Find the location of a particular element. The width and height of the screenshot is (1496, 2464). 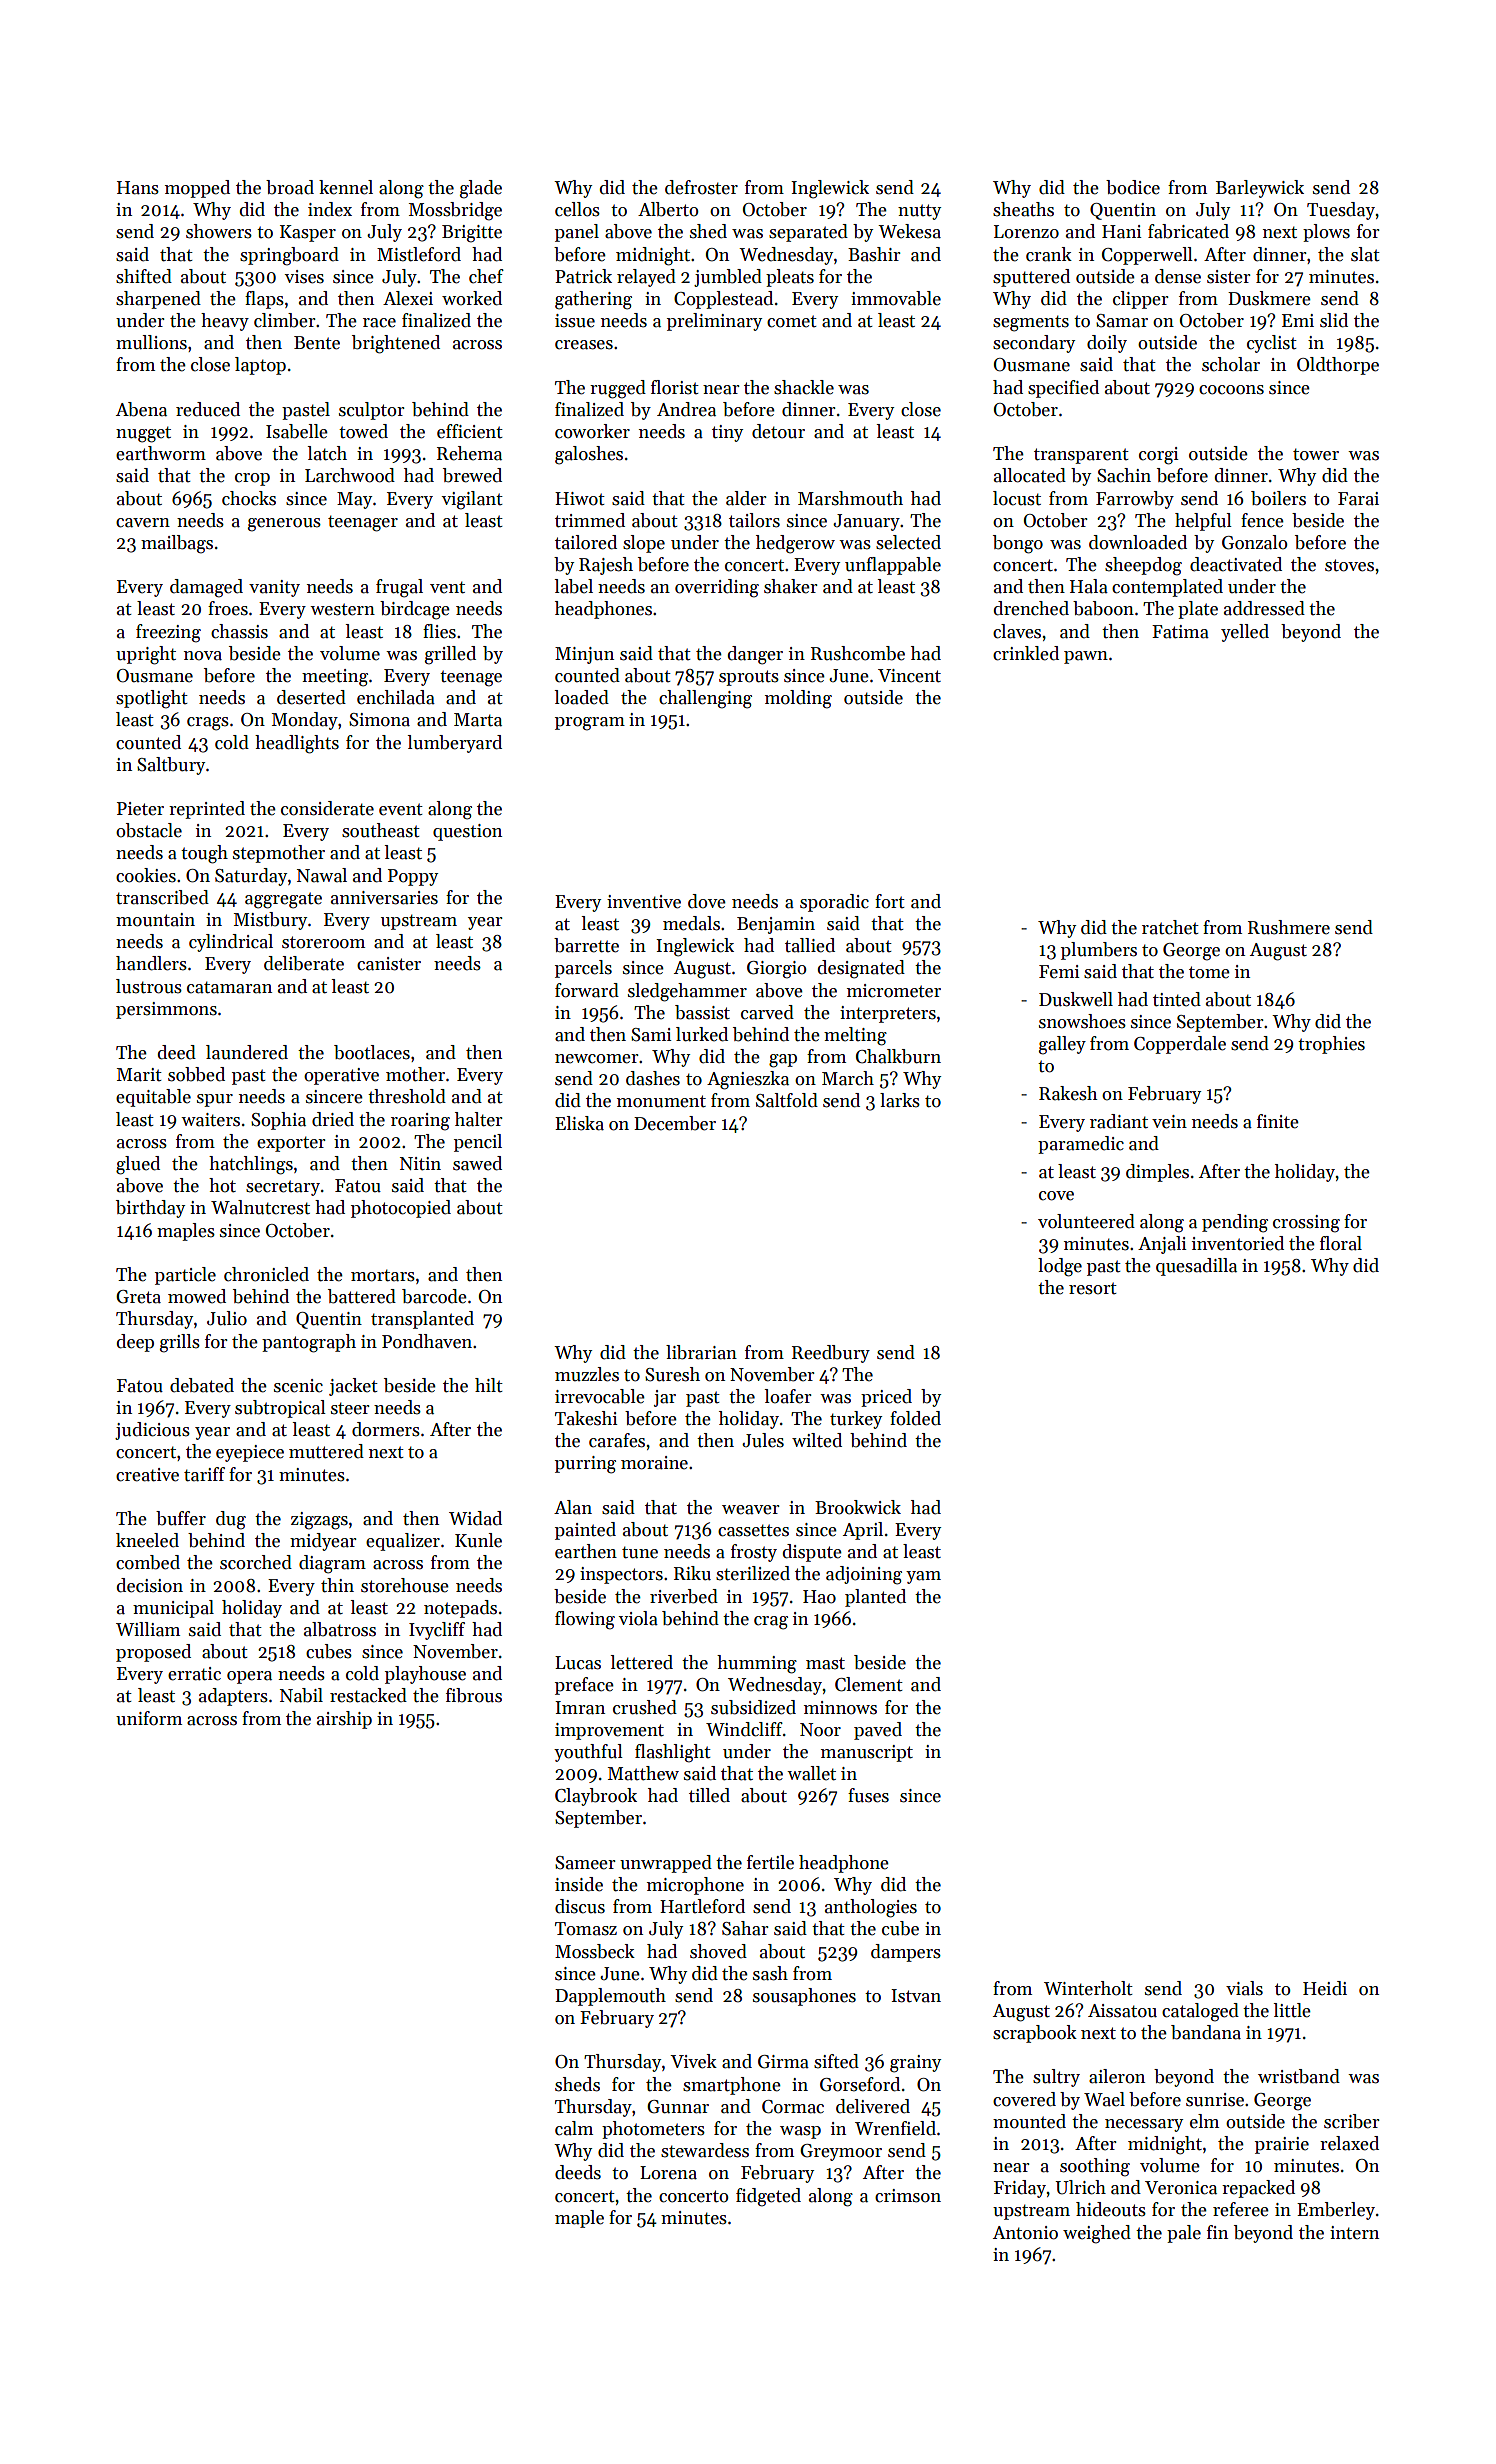

Barleywick is located at coordinates (1260, 189).
